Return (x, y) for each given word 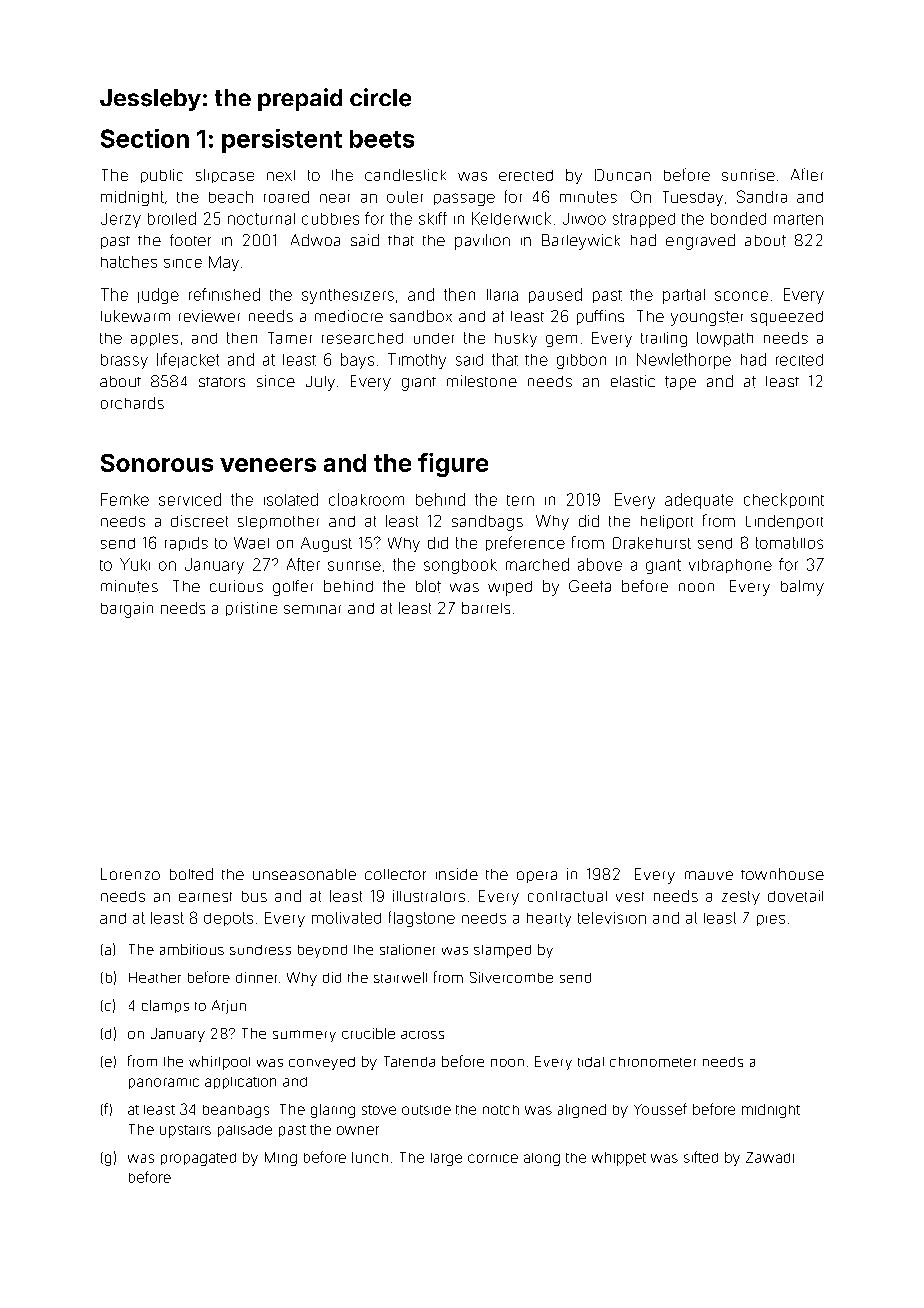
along (542, 1159)
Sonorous (157, 463)
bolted (191, 874)
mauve (709, 875)
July (320, 383)
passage (464, 199)
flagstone (422, 919)
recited (799, 360)
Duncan (623, 175)
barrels (486, 608)
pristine (251, 609)
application (240, 1083)
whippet (619, 1159)
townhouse (782, 874)
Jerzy (121, 220)
